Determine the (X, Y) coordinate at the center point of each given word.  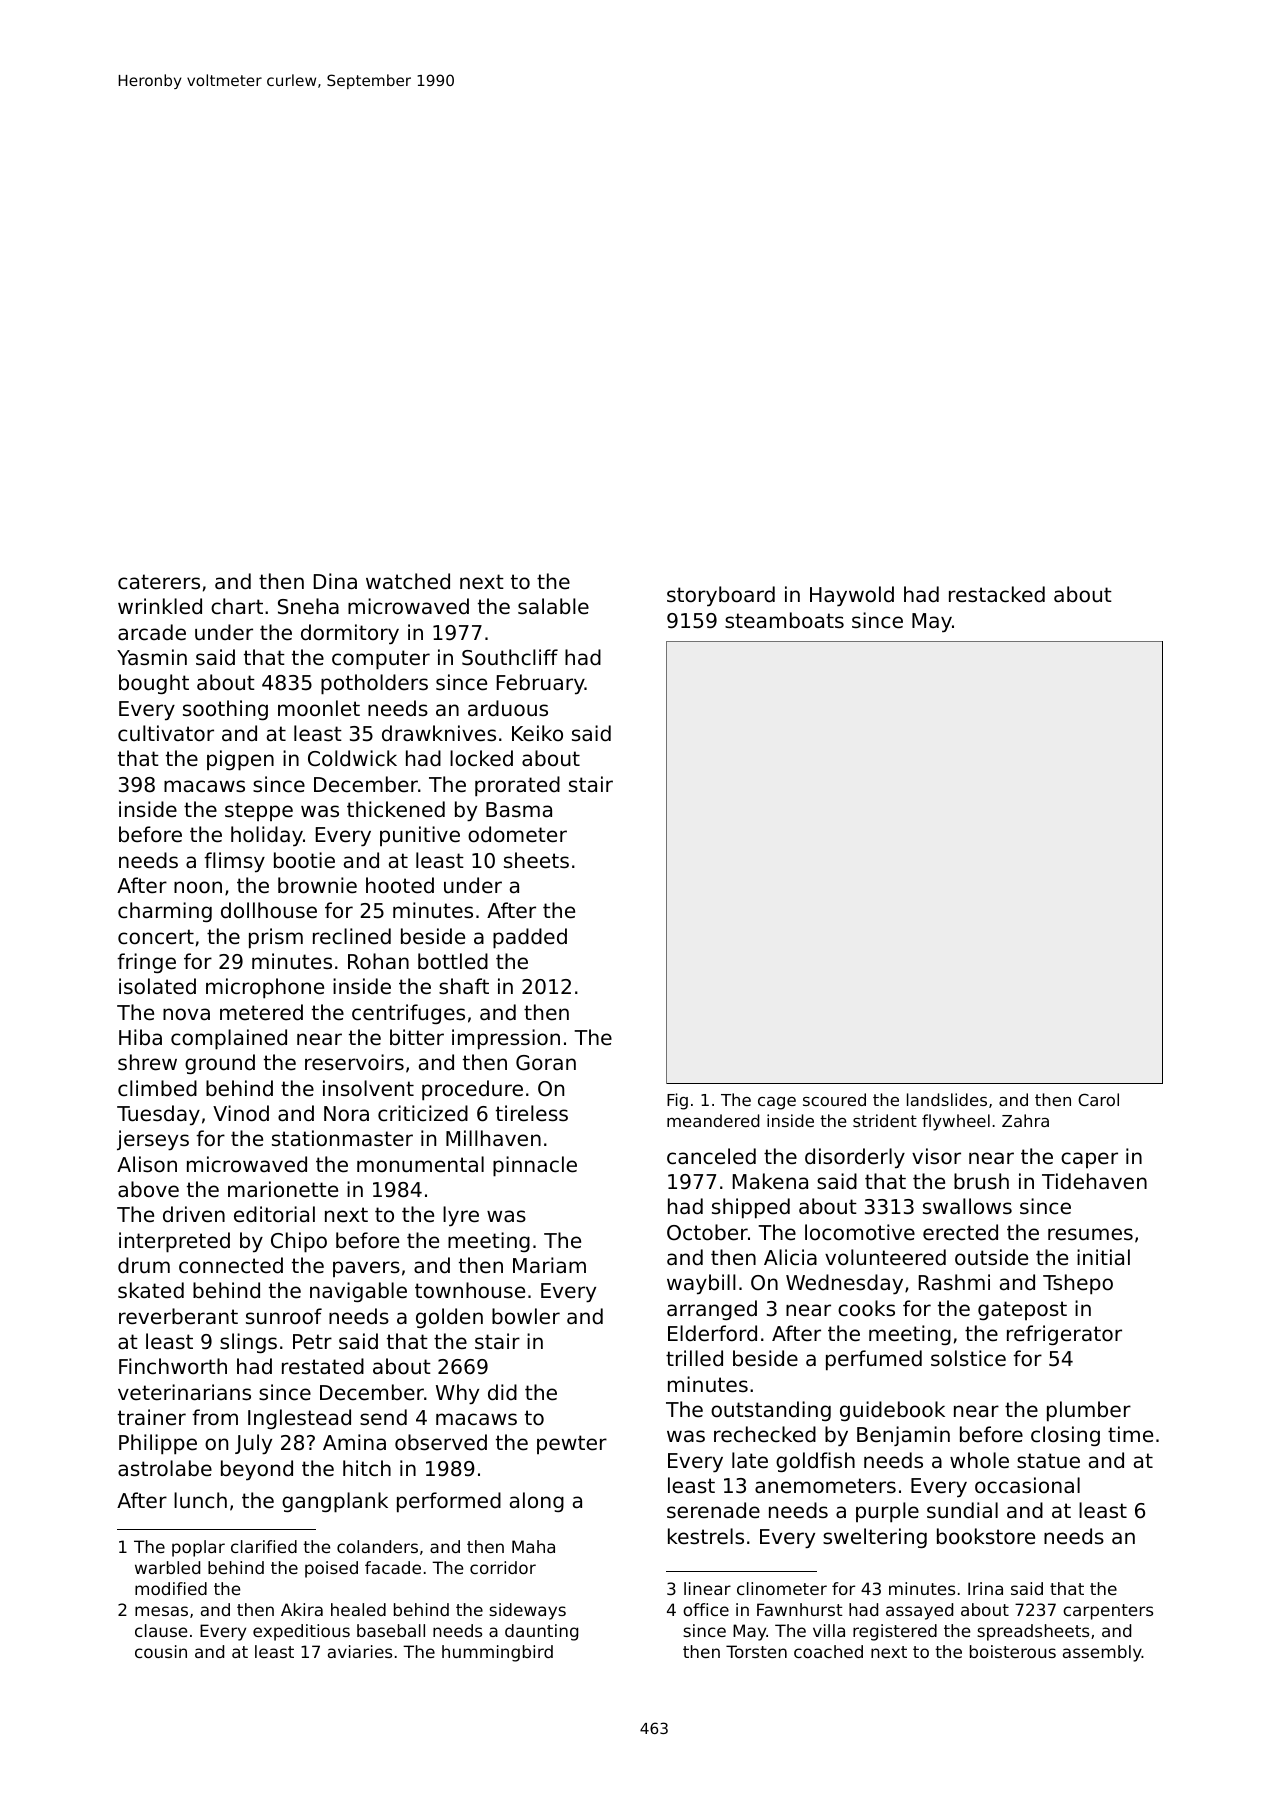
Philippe (158, 1444)
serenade (713, 1510)
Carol (1098, 1099)
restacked (997, 594)
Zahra (1025, 1120)
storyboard (721, 596)
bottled (453, 961)
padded (530, 938)
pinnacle (535, 1166)
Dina (335, 581)
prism (276, 938)
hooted (400, 885)
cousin (161, 1651)
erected (960, 1232)
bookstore (986, 1536)
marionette (283, 1189)
